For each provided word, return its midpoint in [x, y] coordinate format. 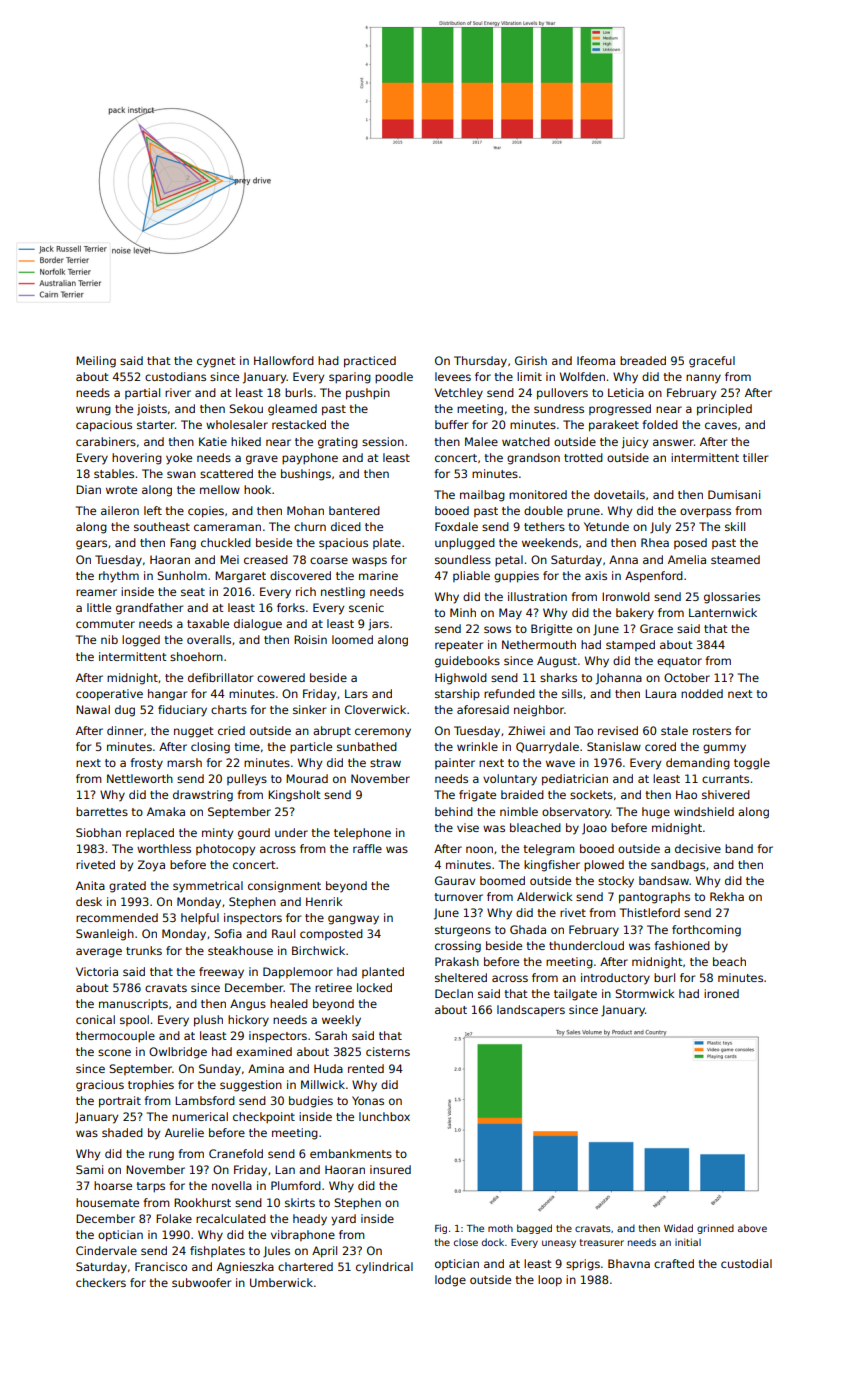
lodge [450, 1281]
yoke [179, 459]
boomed [502, 880]
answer [673, 442]
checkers [101, 1282]
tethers [544, 526]
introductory [615, 979]
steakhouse [240, 950]
